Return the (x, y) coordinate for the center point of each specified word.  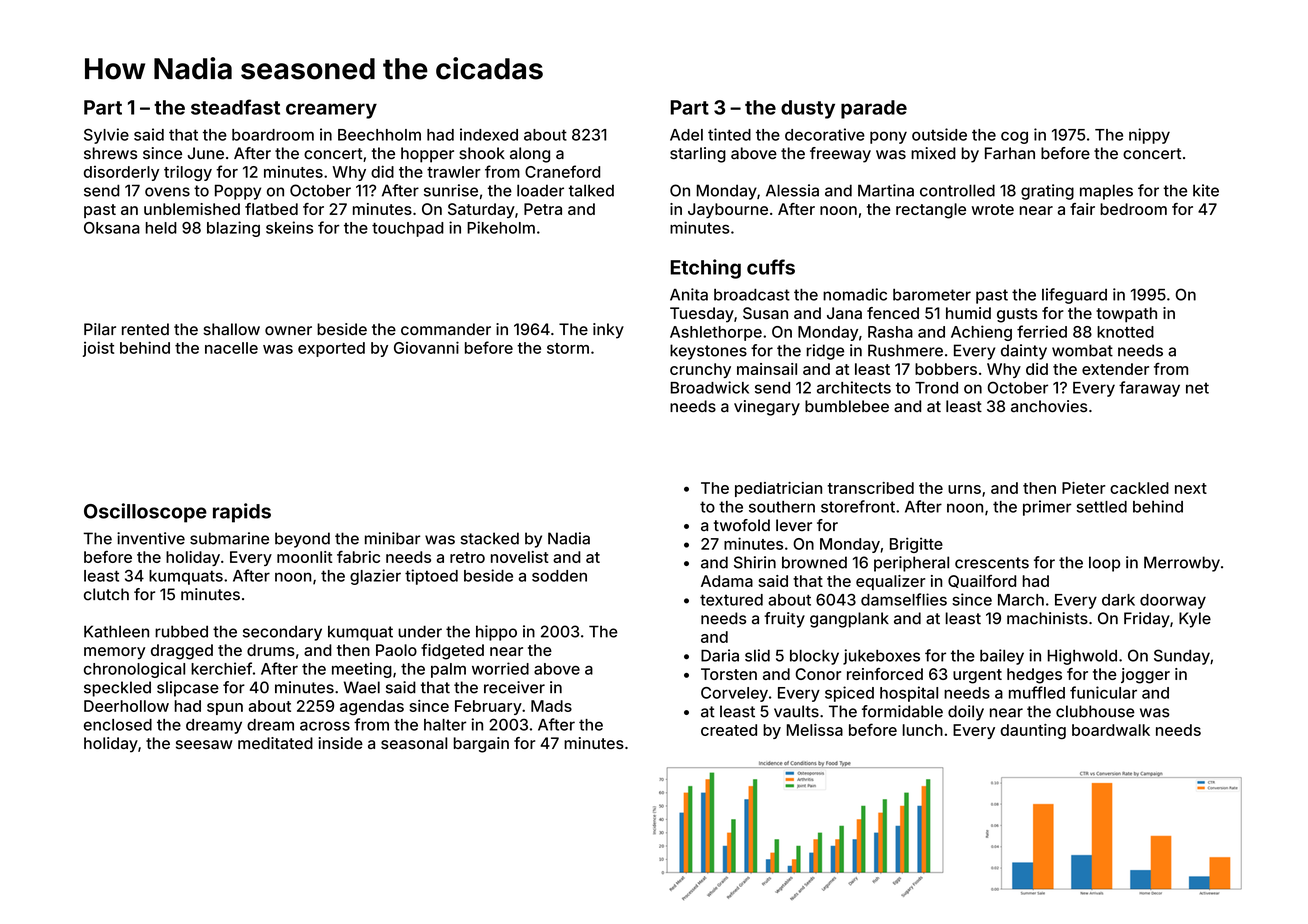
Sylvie (106, 136)
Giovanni (426, 347)
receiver (514, 687)
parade (874, 109)
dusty (808, 109)
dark (1118, 600)
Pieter (1084, 488)
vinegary (767, 408)
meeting (362, 670)
